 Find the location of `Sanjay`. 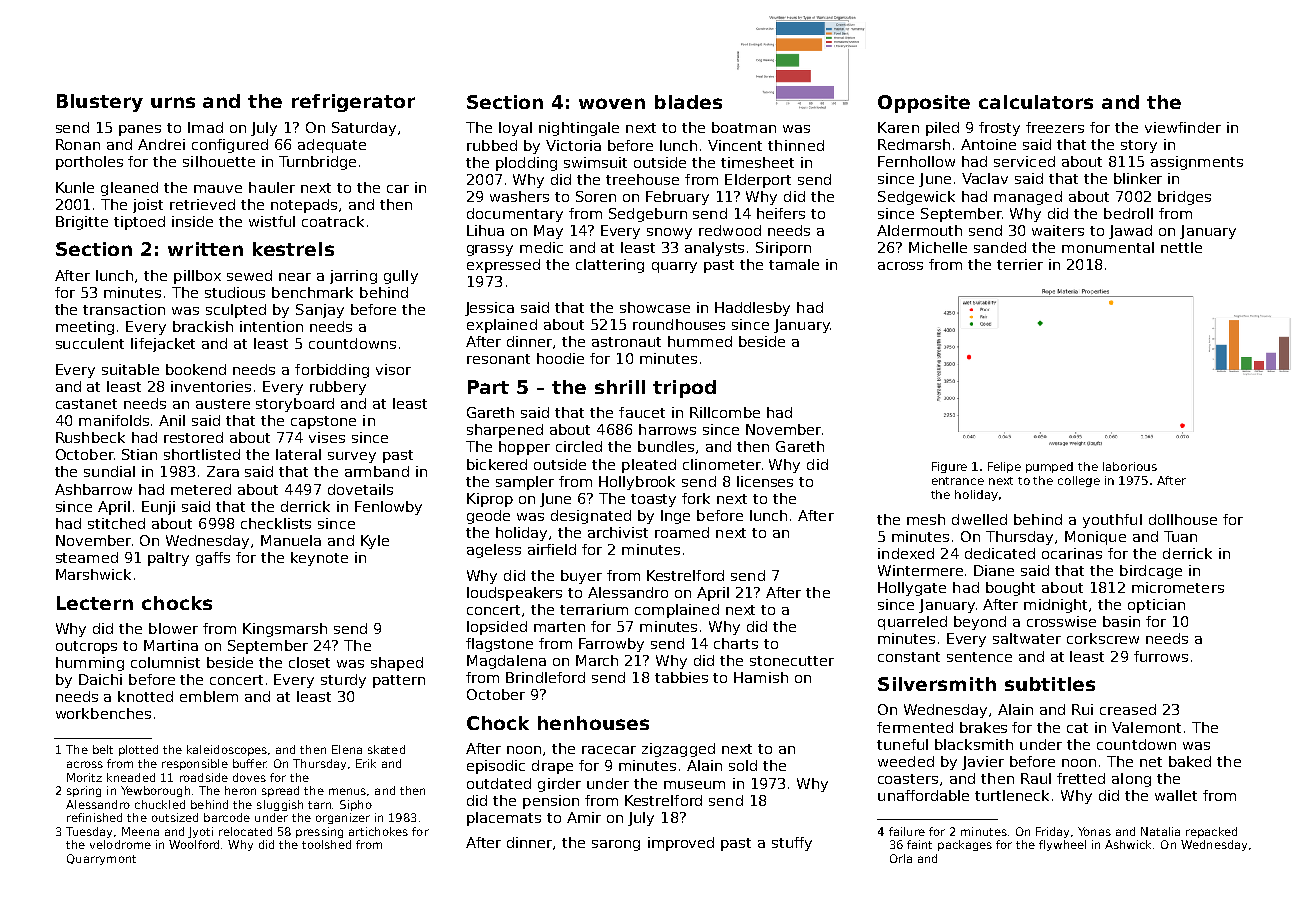

Sanjay is located at coordinates (320, 311).
